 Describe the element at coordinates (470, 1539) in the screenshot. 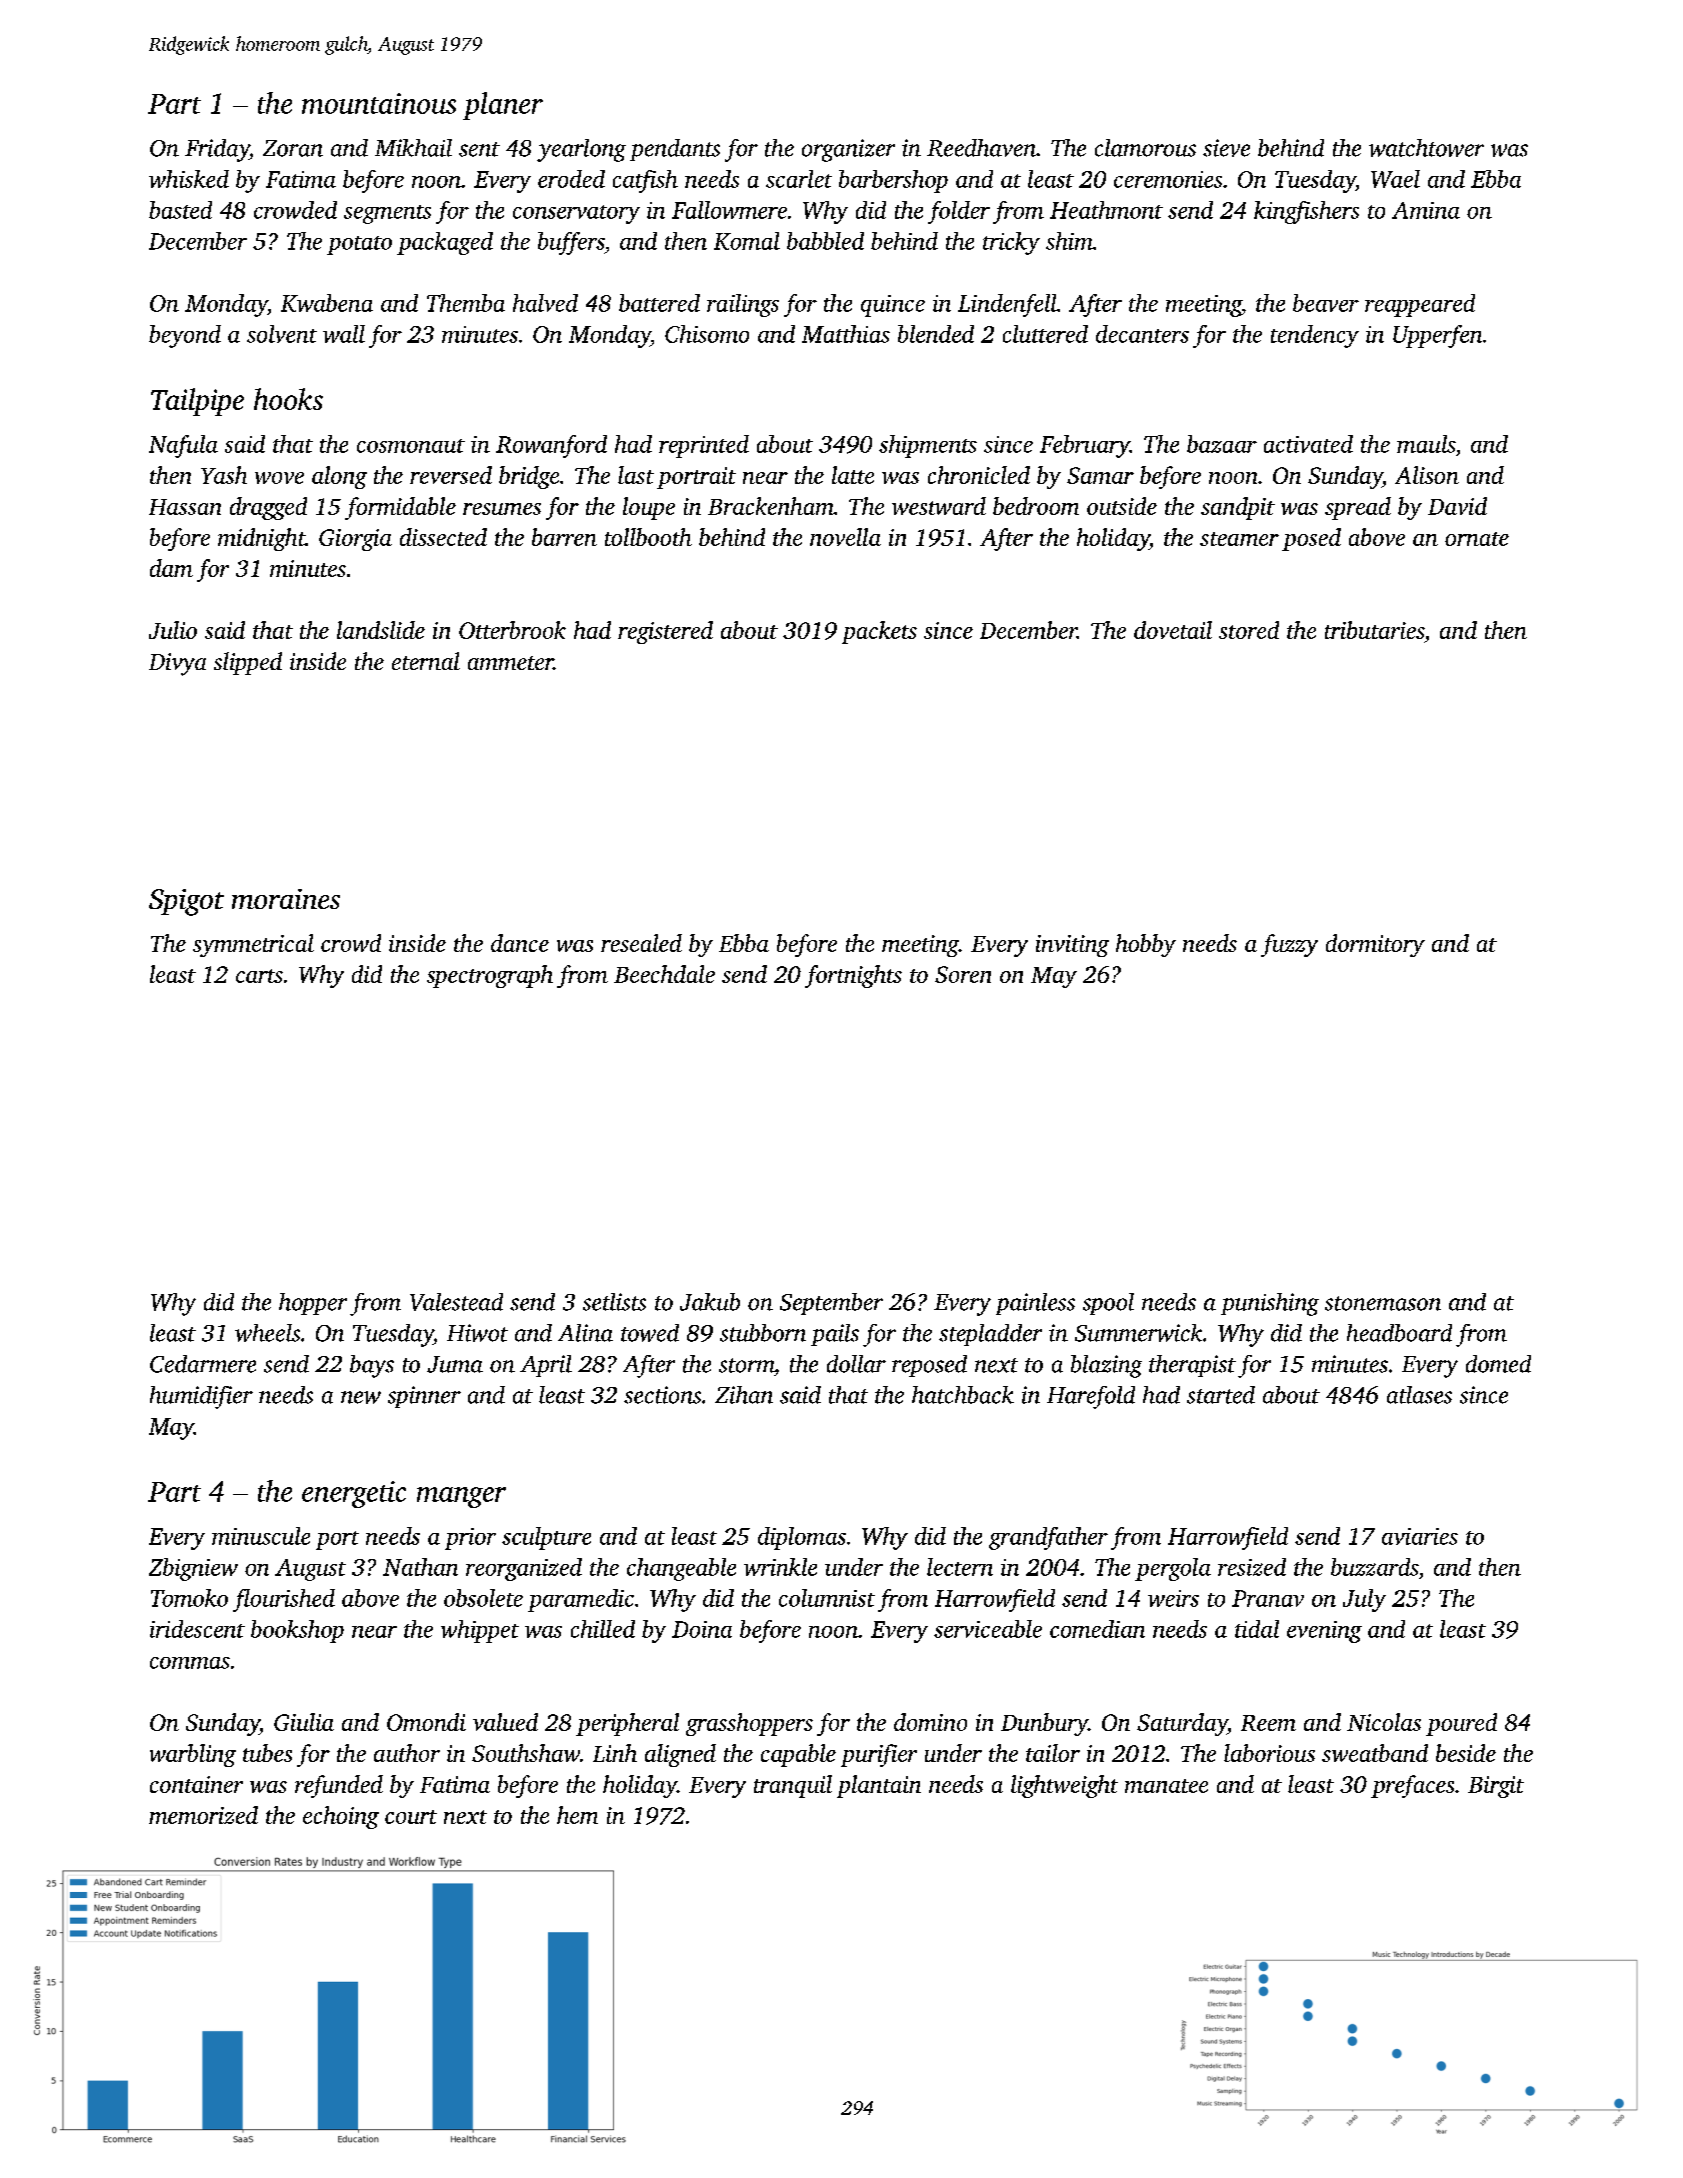

I see `prior` at that location.
